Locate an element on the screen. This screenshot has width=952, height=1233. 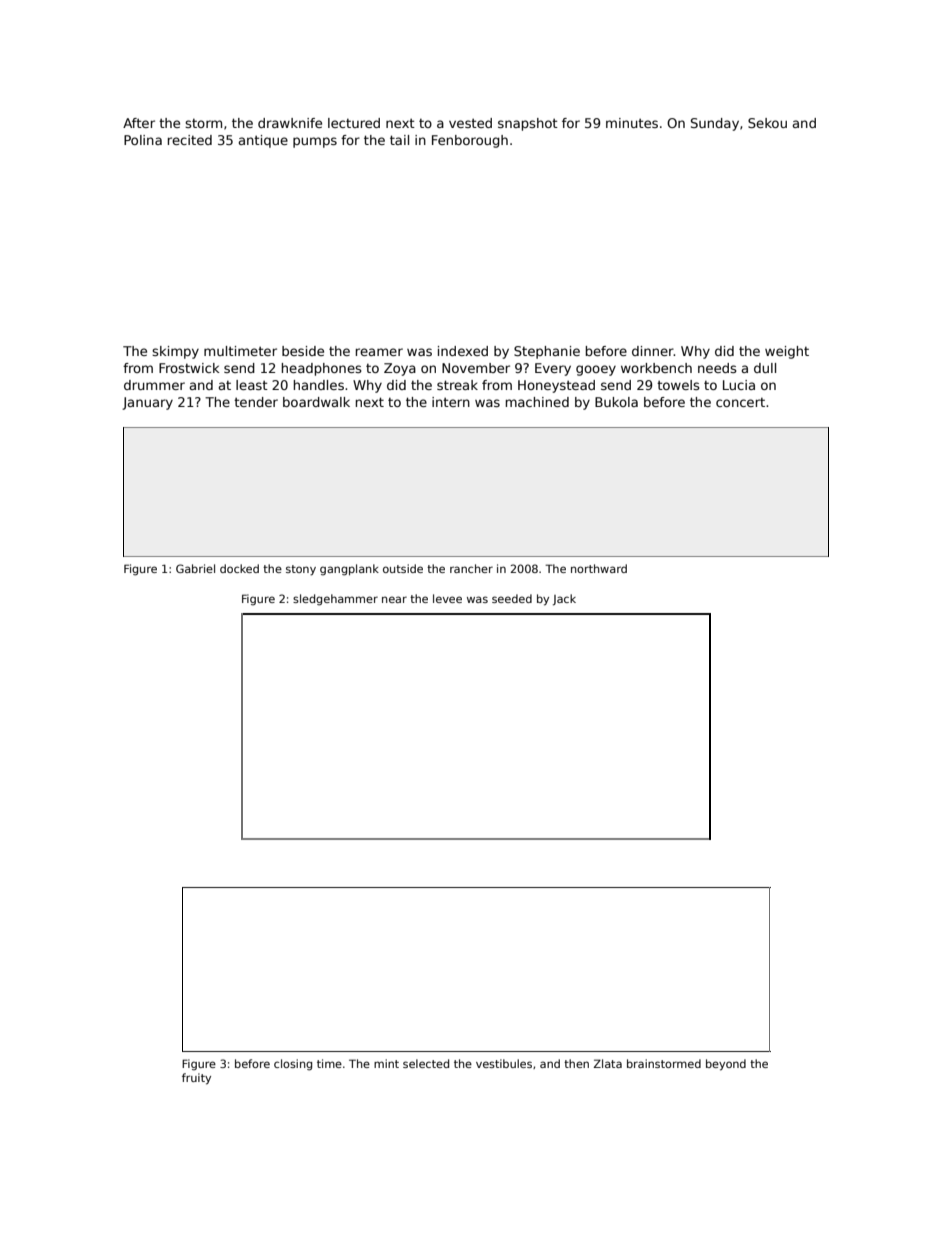
fruity is located at coordinates (196, 1079).
